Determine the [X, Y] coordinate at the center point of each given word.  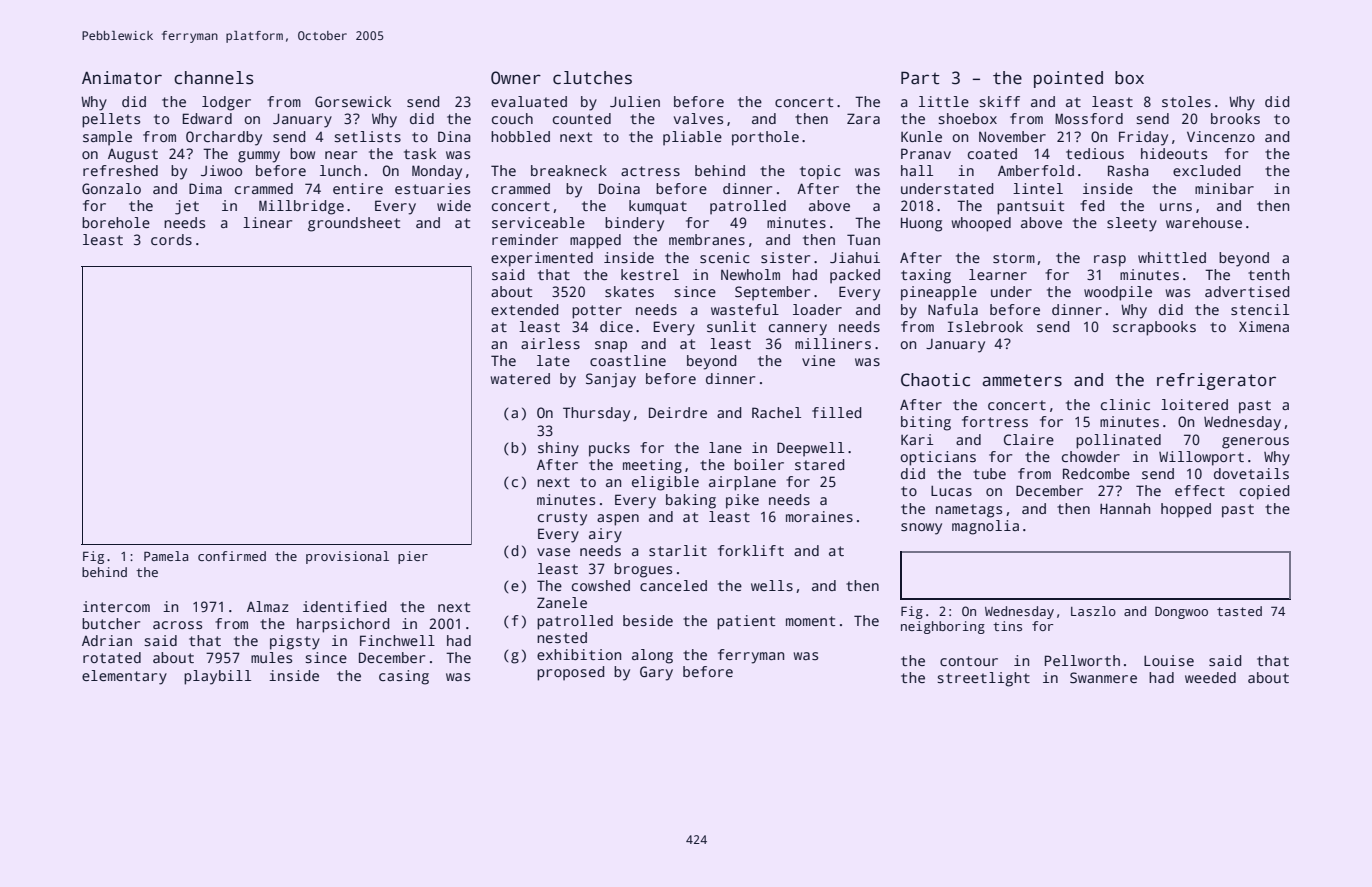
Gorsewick [353, 101]
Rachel [776, 412]
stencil [1260, 309]
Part [920, 78]
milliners [833, 343]
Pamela [166, 556]
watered [520, 378]
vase [553, 552]
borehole [116, 222]
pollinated [1118, 441]
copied [1264, 492]
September [772, 293]
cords [171, 239]
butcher [111, 623]
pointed [1068, 79]
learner [998, 274]
